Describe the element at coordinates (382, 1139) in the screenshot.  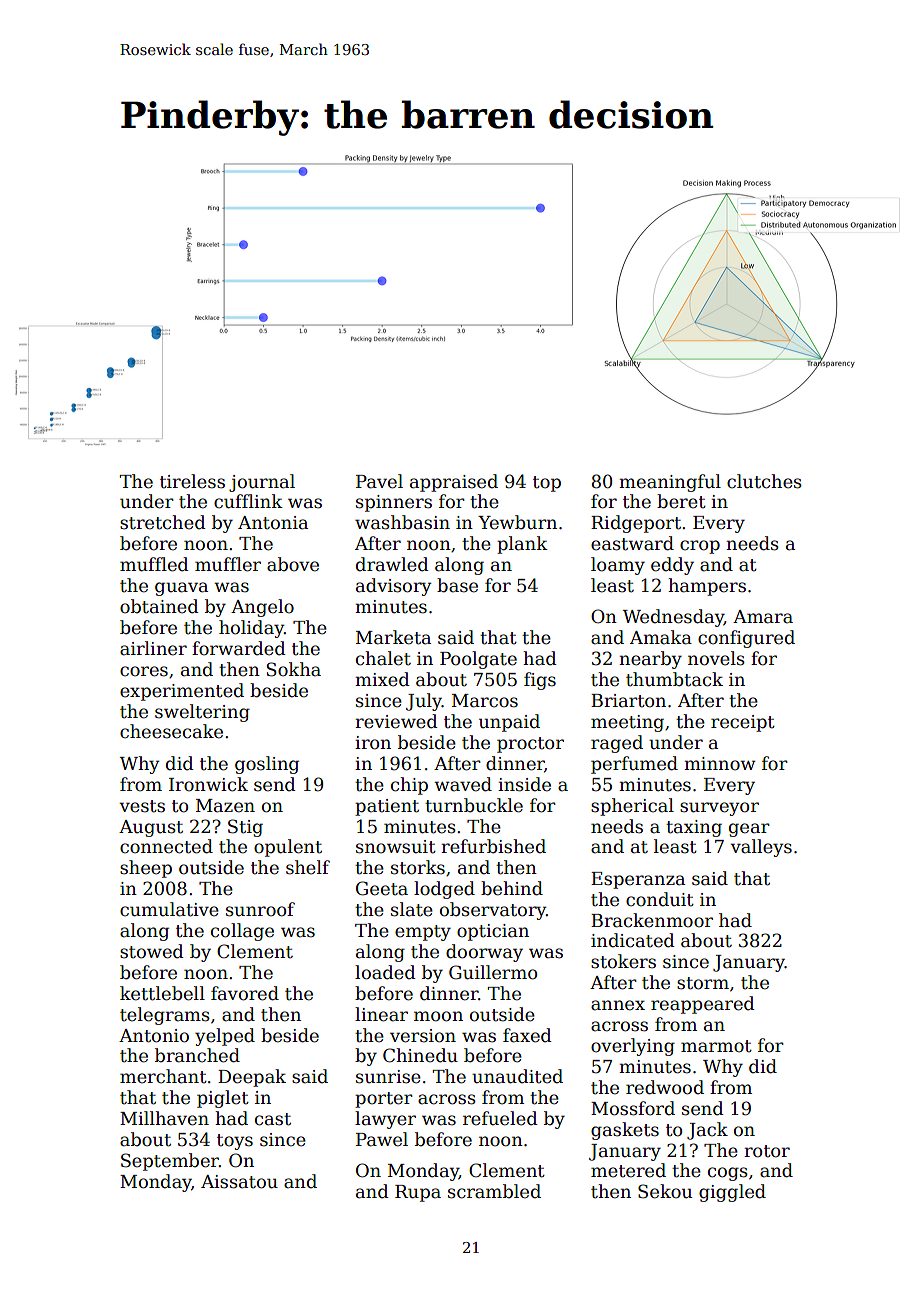
I see `Pawel` at that location.
